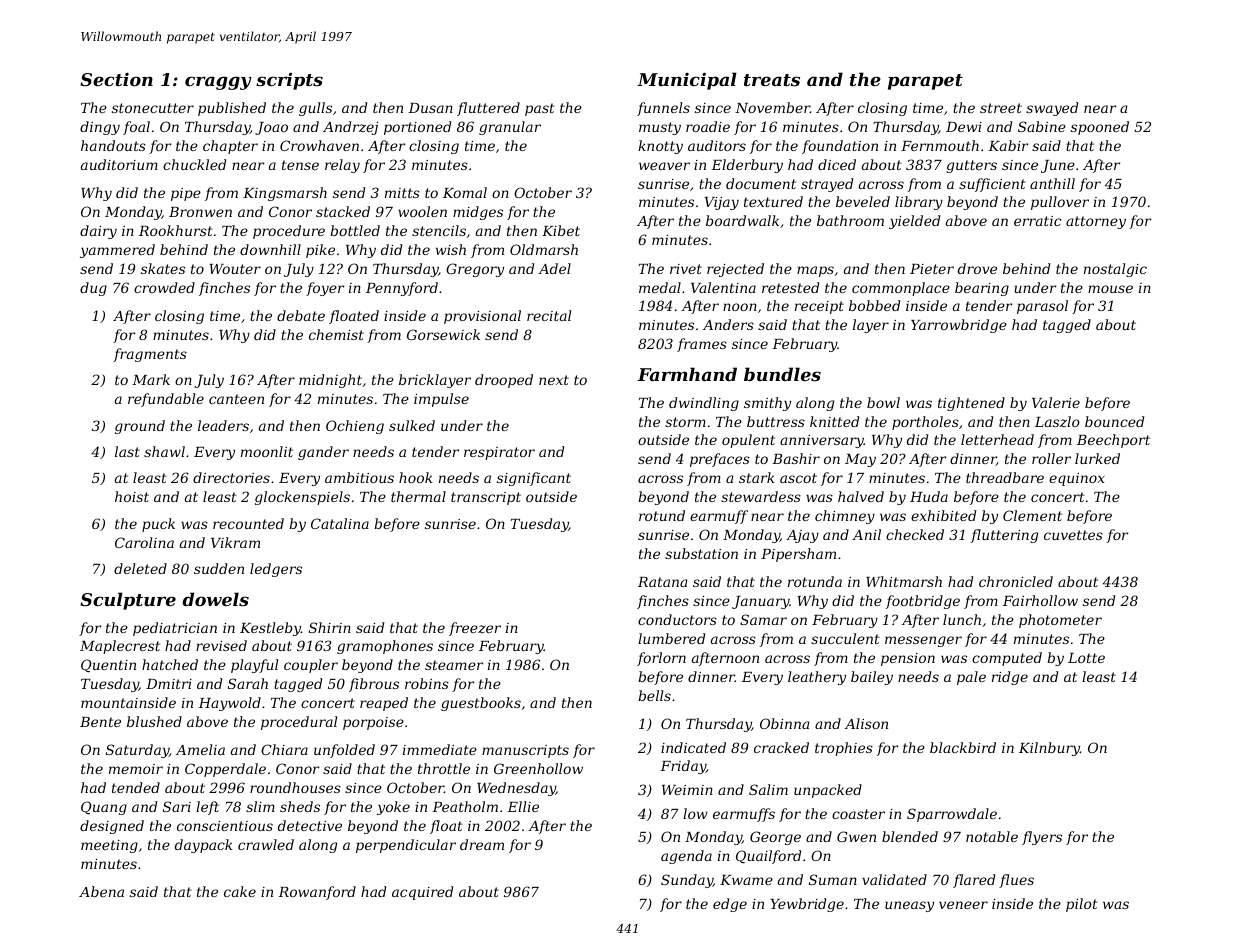  What do you see at coordinates (475, 629) in the image?
I see `freezer` at bounding box center [475, 629].
